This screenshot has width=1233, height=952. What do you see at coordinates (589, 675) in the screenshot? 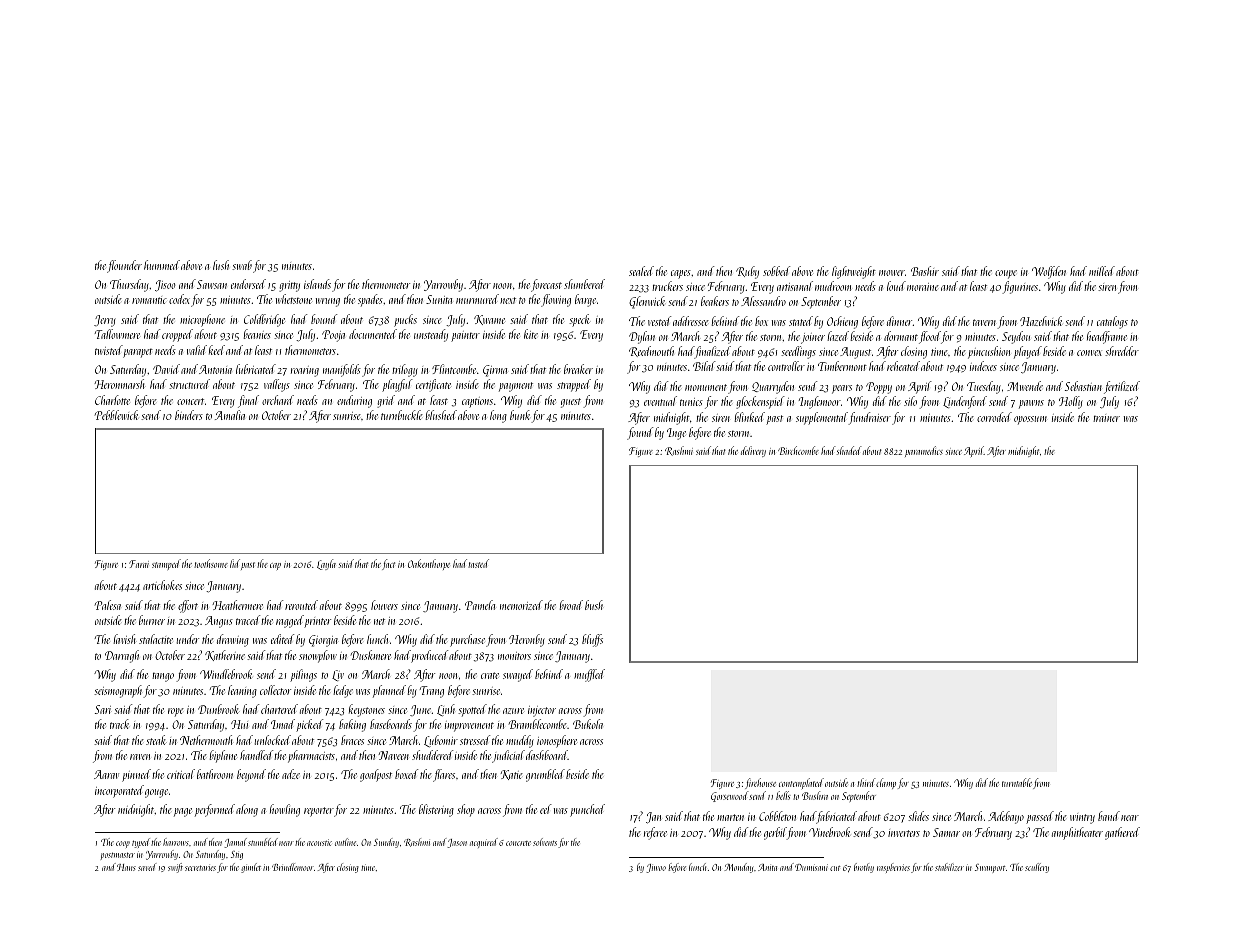
I see `muffled` at bounding box center [589, 675].
